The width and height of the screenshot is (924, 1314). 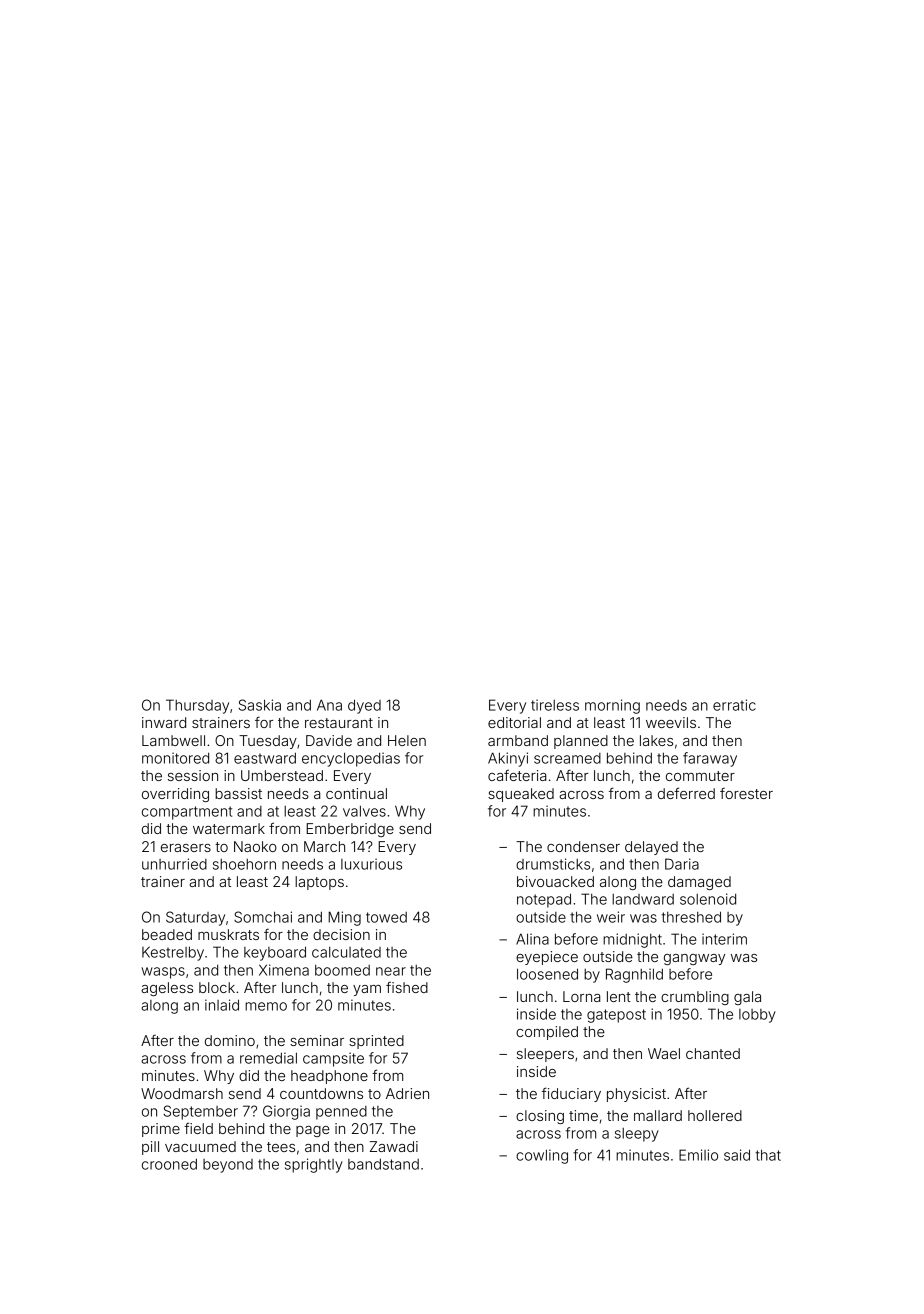 What do you see at coordinates (230, 1040) in the screenshot?
I see `domino` at bounding box center [230, 1040].
